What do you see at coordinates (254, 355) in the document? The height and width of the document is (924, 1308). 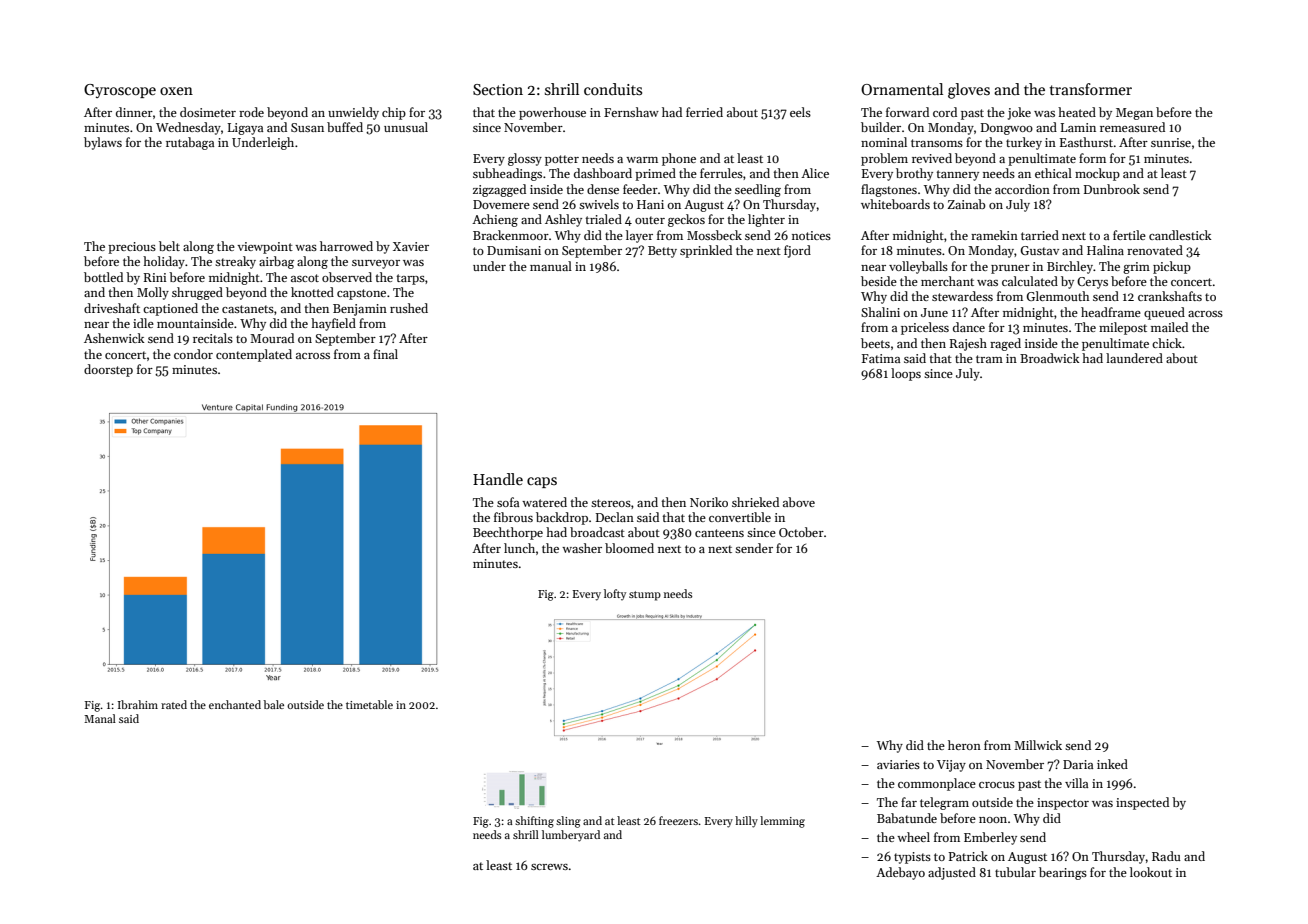 I see `contemplated` at bounding box center [254, 355].
